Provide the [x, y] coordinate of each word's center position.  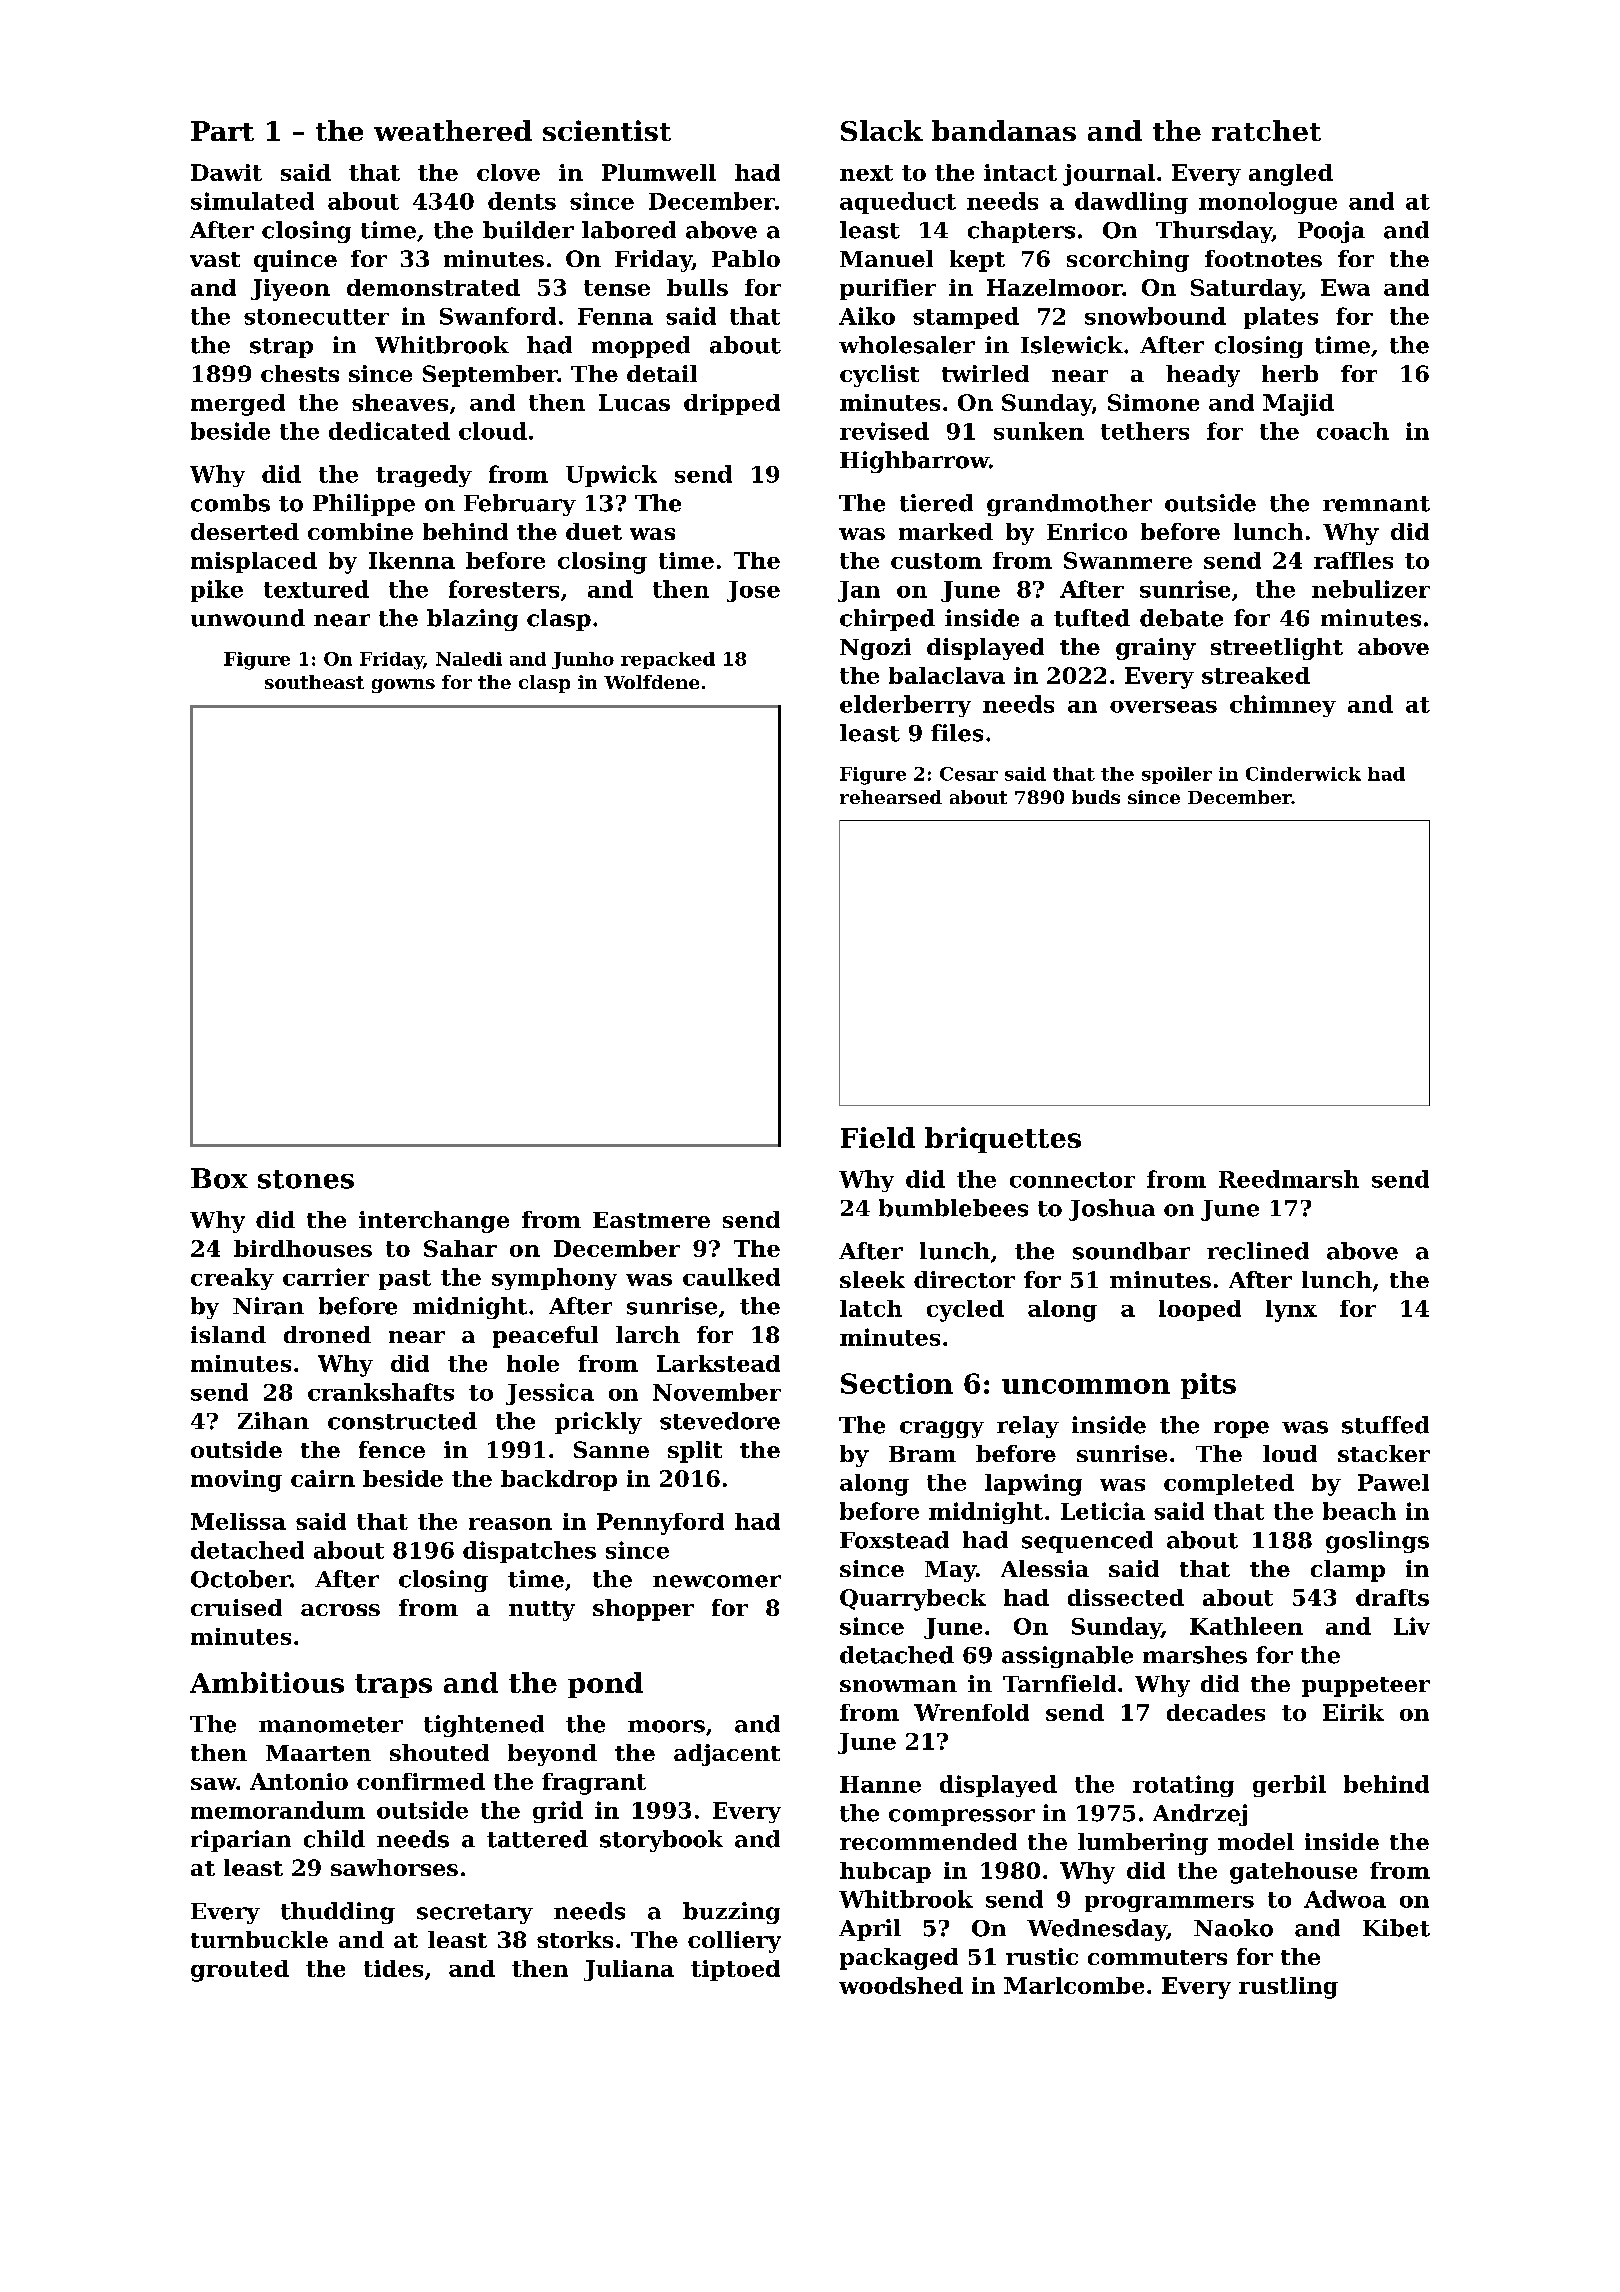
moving [236, 1481]
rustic [1042, 1956]
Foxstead [894, 1540]
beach [1359, 1511]
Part [222, 131]
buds [1096, 797]
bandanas [1004, 130]
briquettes [1003, 1140]
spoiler [1177, 775]
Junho [583, 660]
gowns [403, 686]
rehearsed [891, 797]
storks [575, 1939]
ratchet [1266, 130]
